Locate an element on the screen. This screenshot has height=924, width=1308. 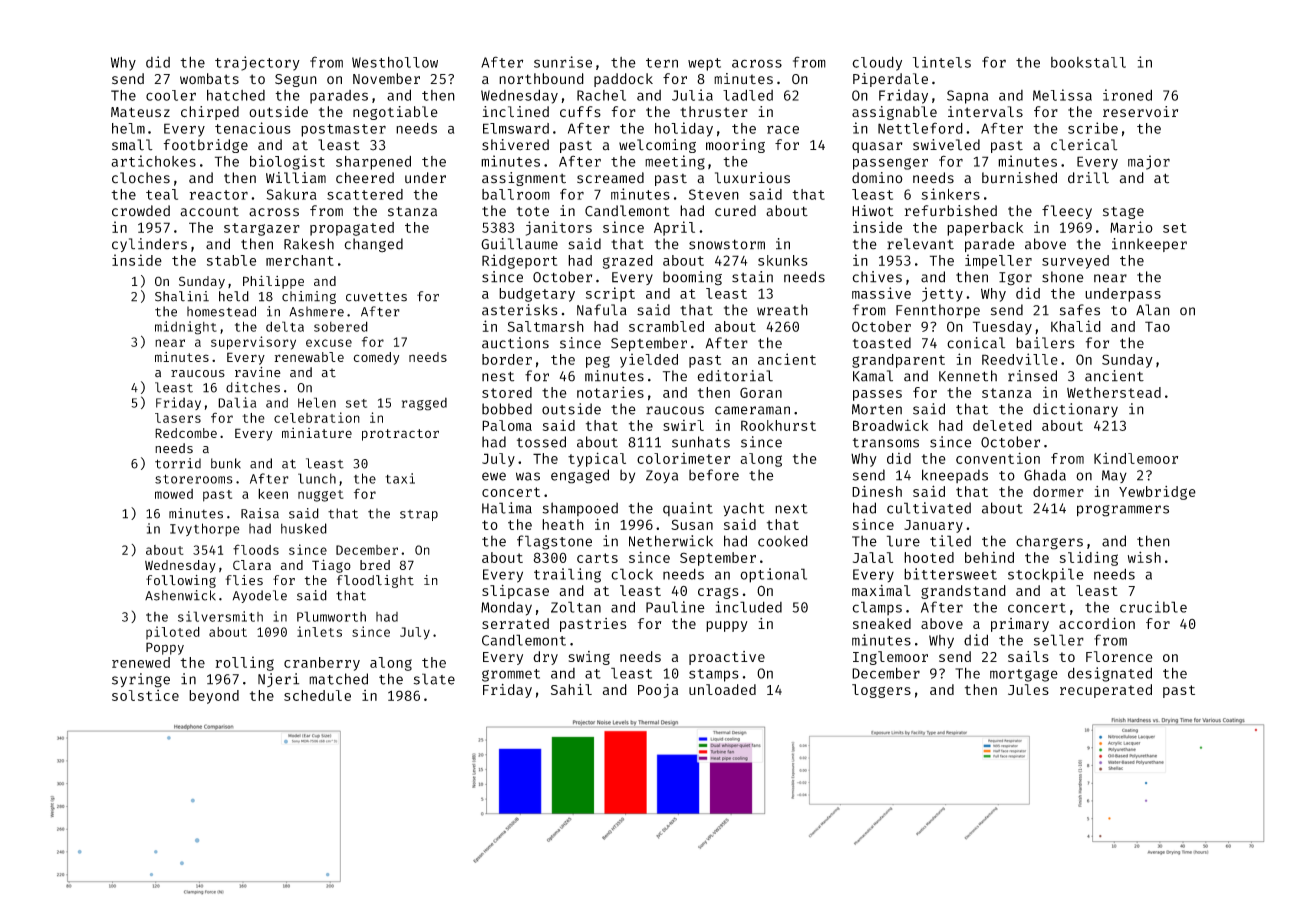
cuvettes is located at coordinates (376, 297).
